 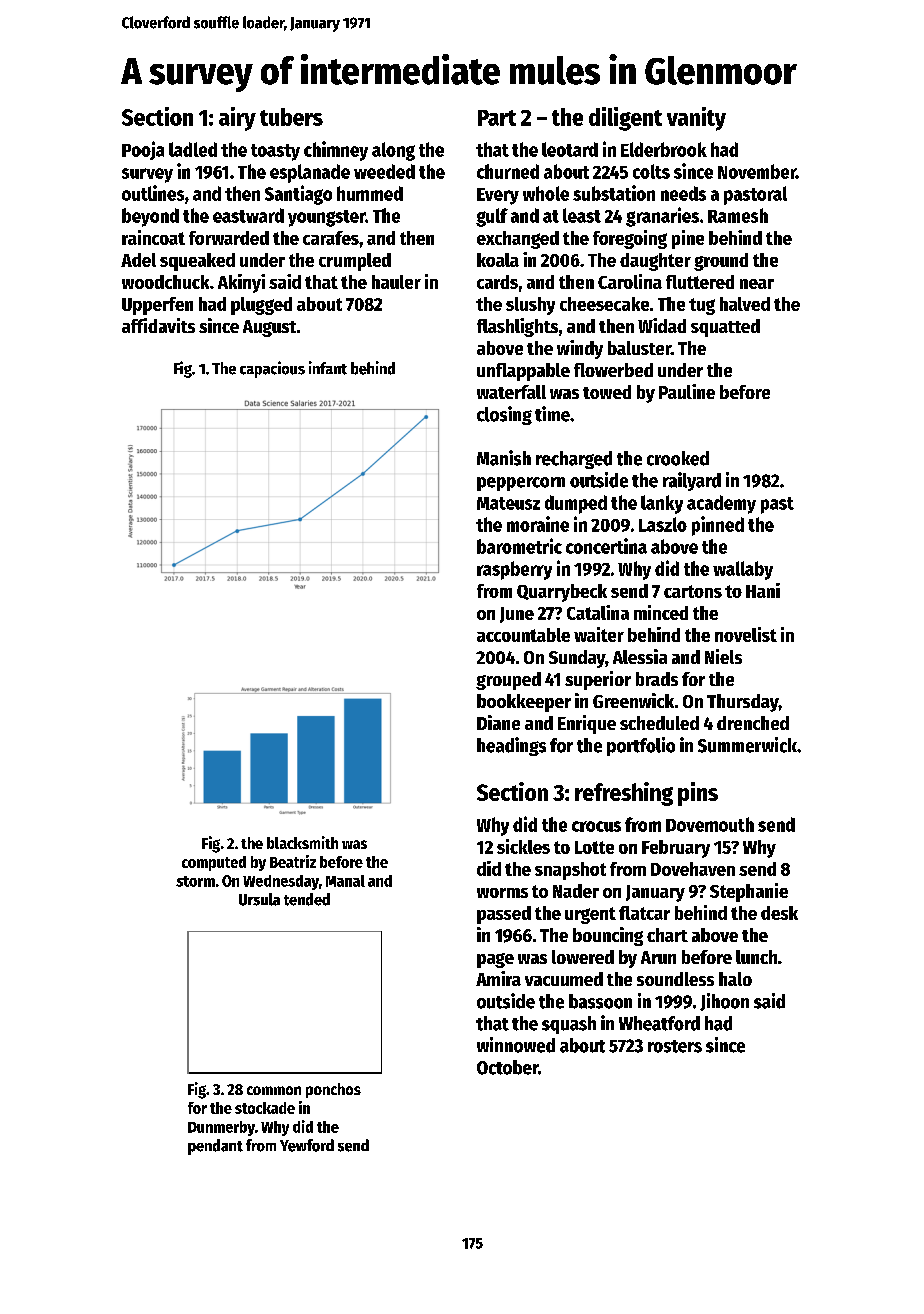 I want to click on foregoing, so click(x=630, y=239).
